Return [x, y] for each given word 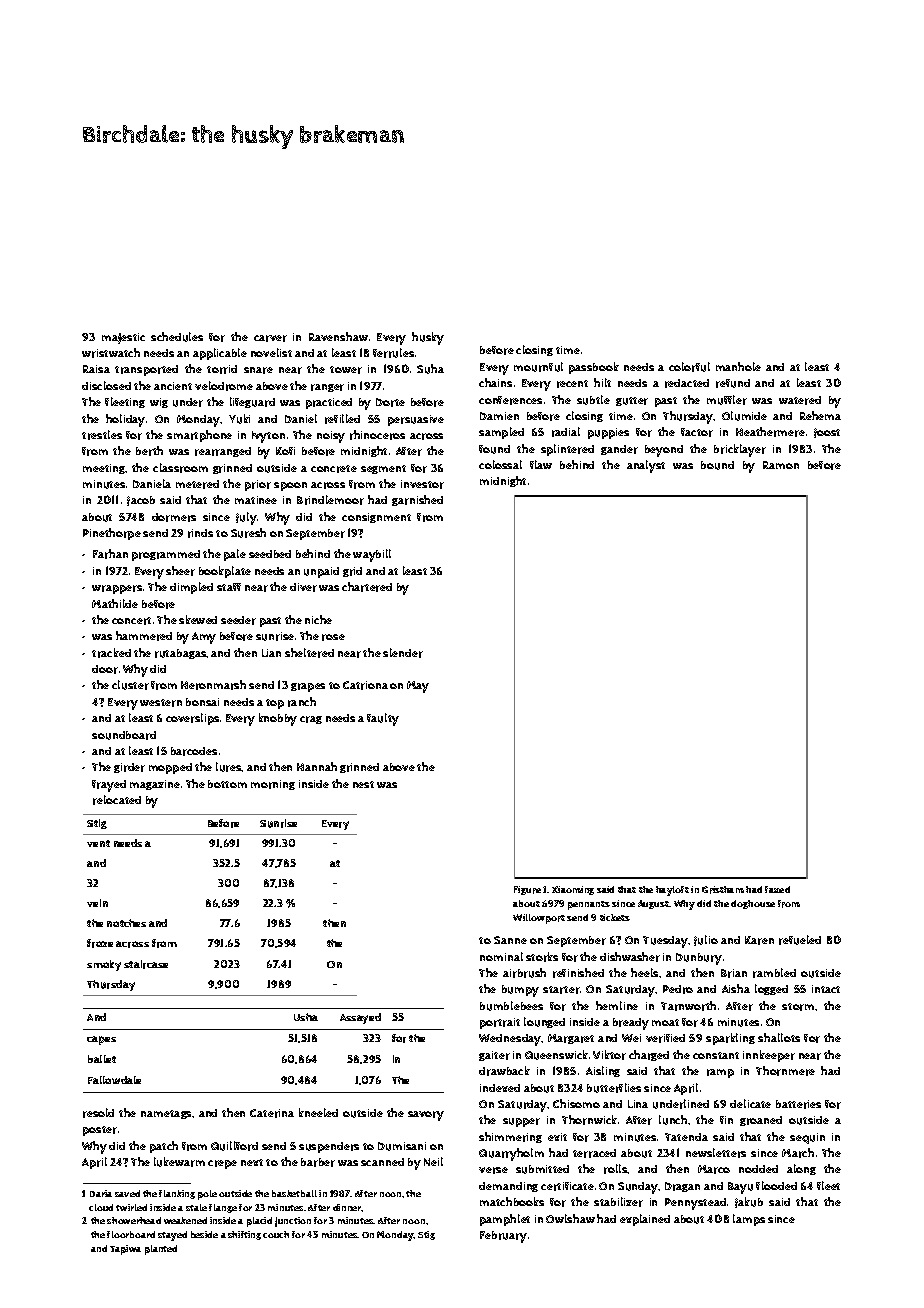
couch [276, 1234]
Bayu [740, 1188]
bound [717, 465]
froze [100, 943]
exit [557, 1137]
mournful [538, 367]
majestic [123, 338]
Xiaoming [573, 890]
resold [98, 1113]
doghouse [753, 904]
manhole [738, 366]
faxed [777, 889]
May [418, 687]
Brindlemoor [330, 500]
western [161, 703]
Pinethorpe [112, 534]
